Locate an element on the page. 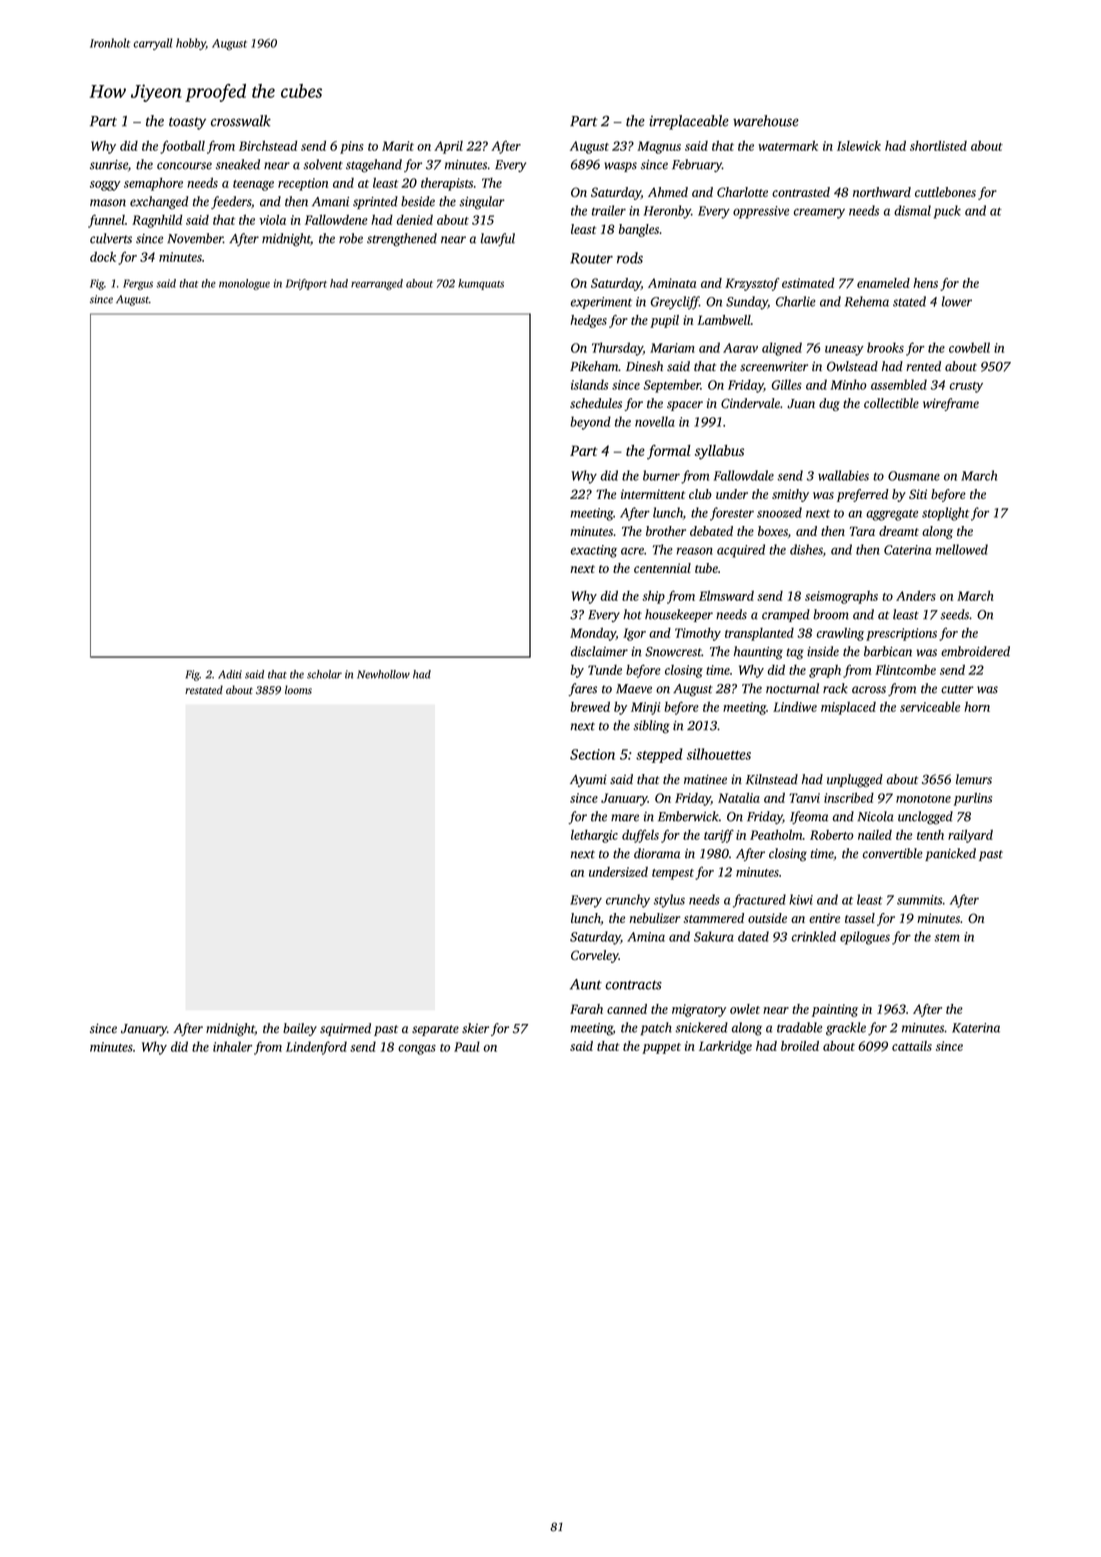 This image has height=1557, width=1101. Islewick is located at coordinates (859, 146).
